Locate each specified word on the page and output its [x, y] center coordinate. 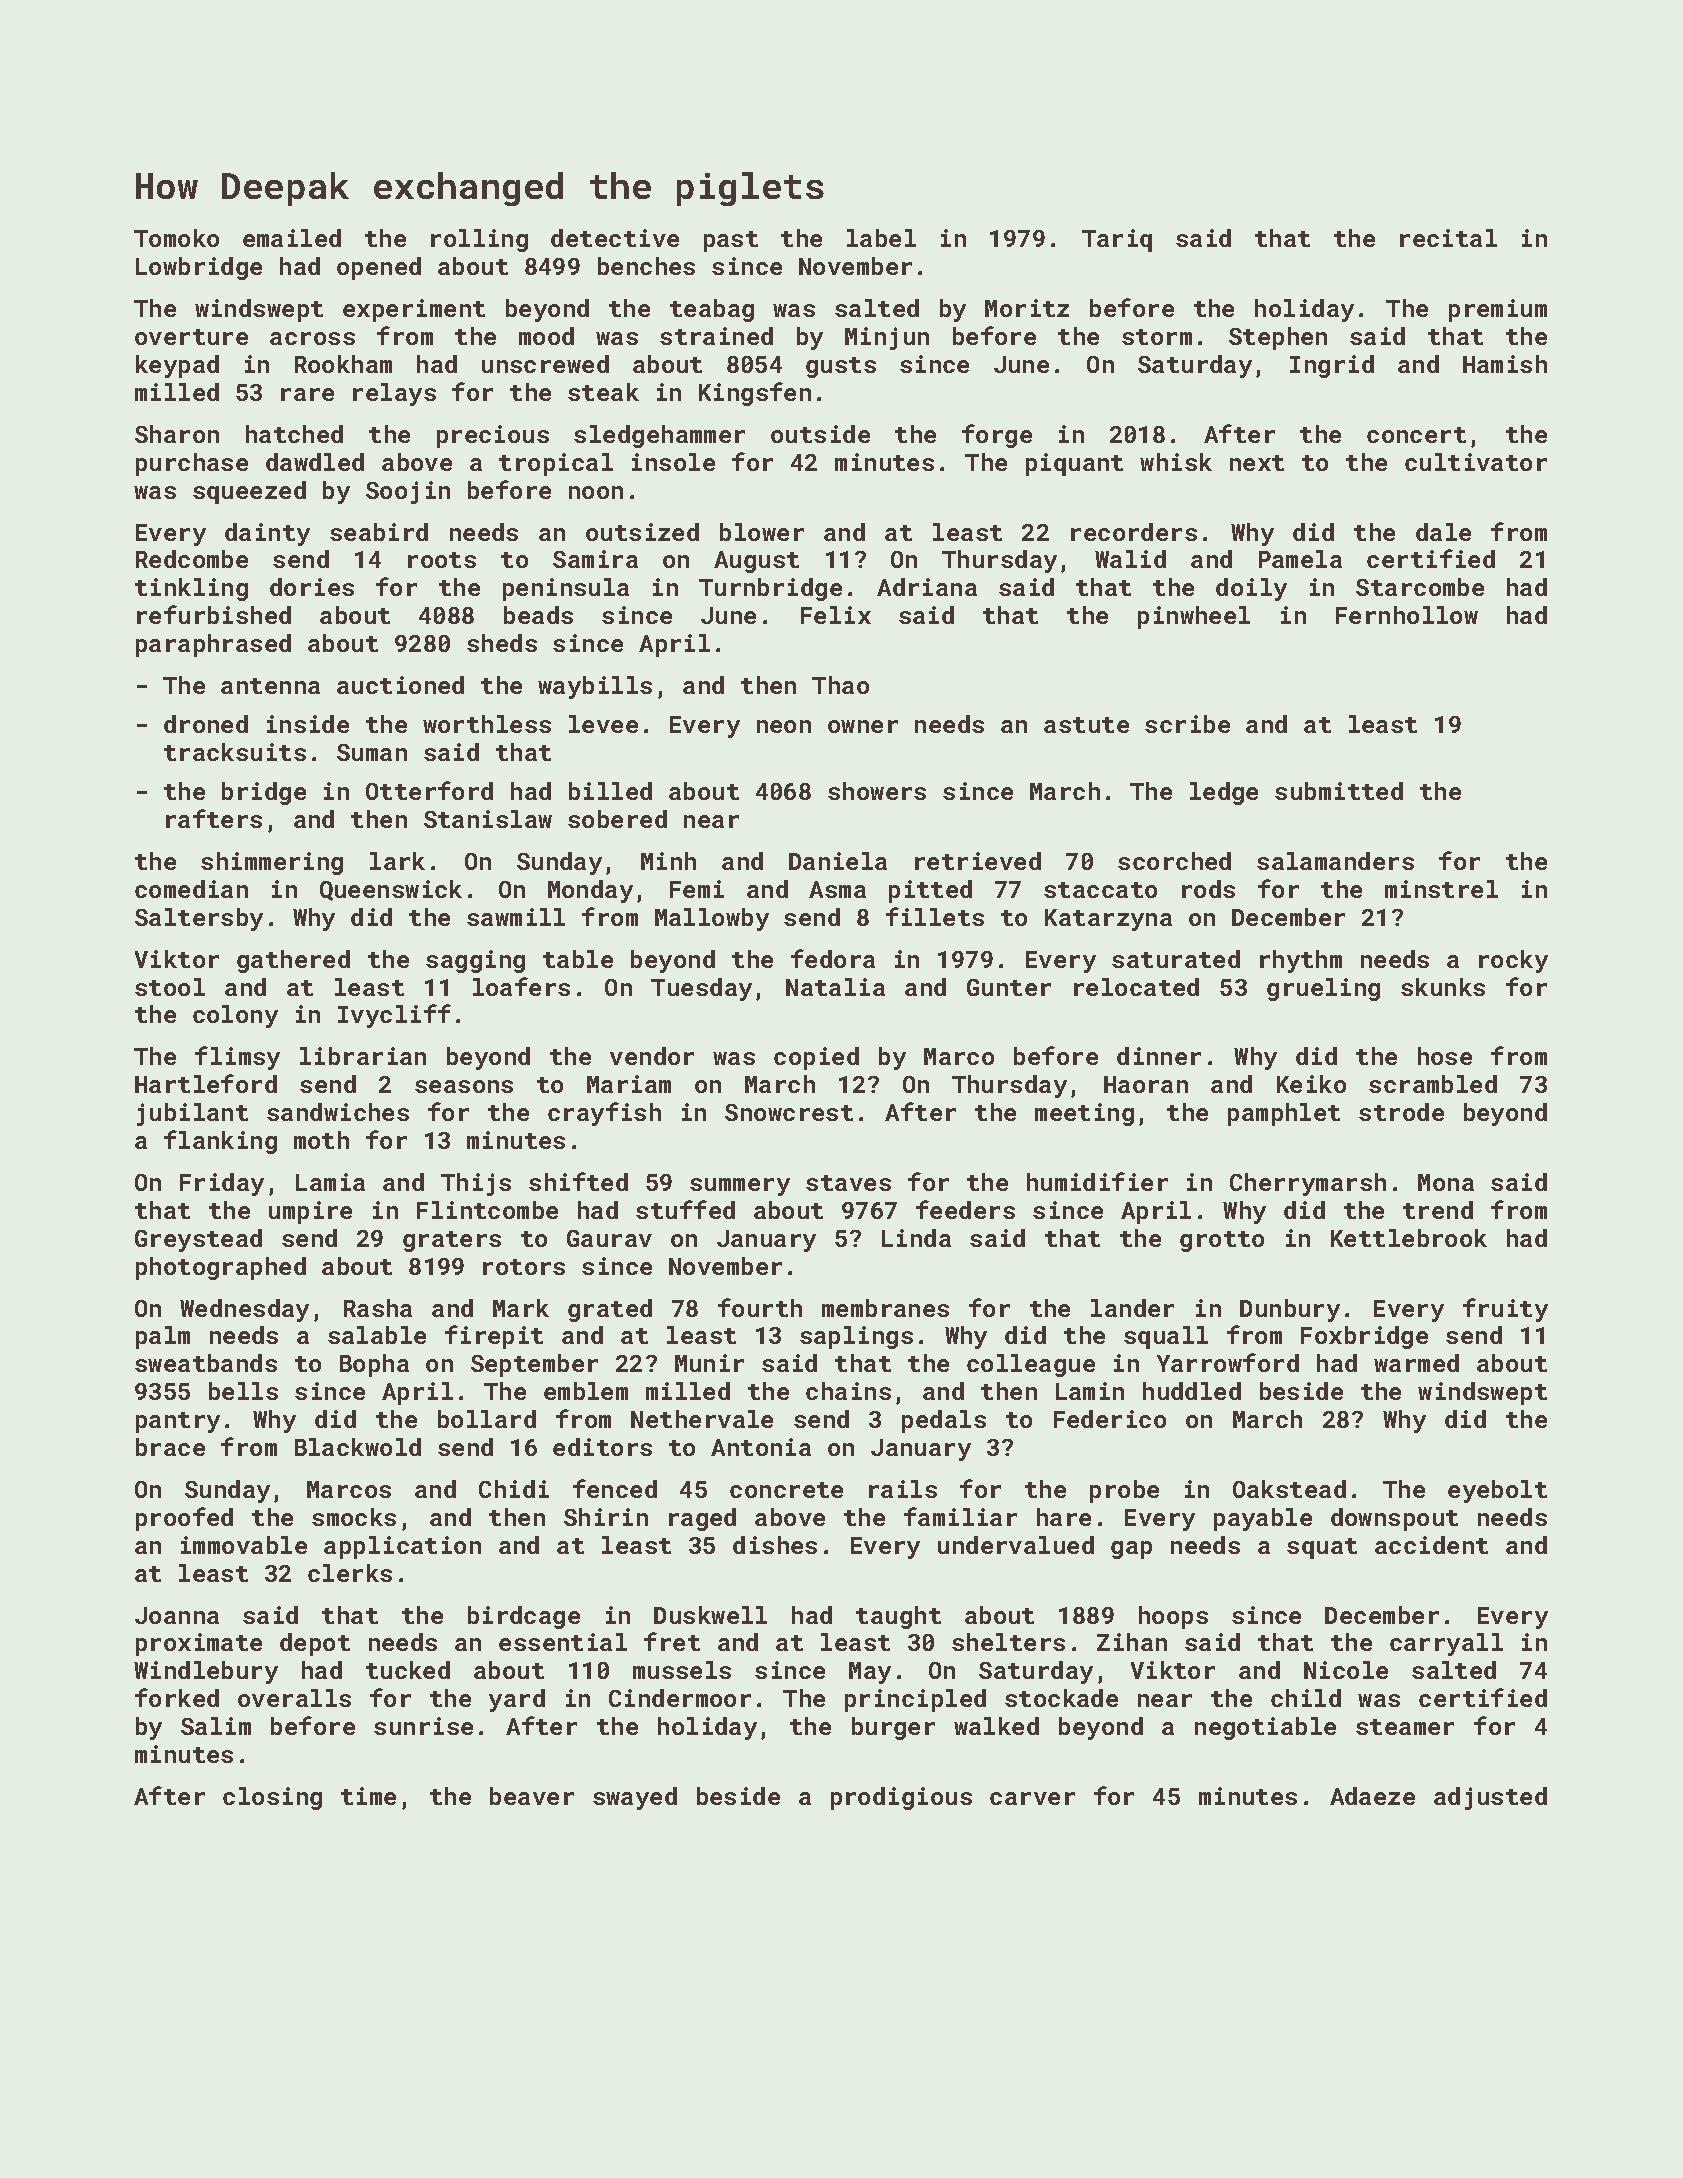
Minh [668, 861]
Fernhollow [1407, 615]
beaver [532, 1796]
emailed [292, 238]
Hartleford [206, 1083]
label [881, 238]
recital [1448, 238]
